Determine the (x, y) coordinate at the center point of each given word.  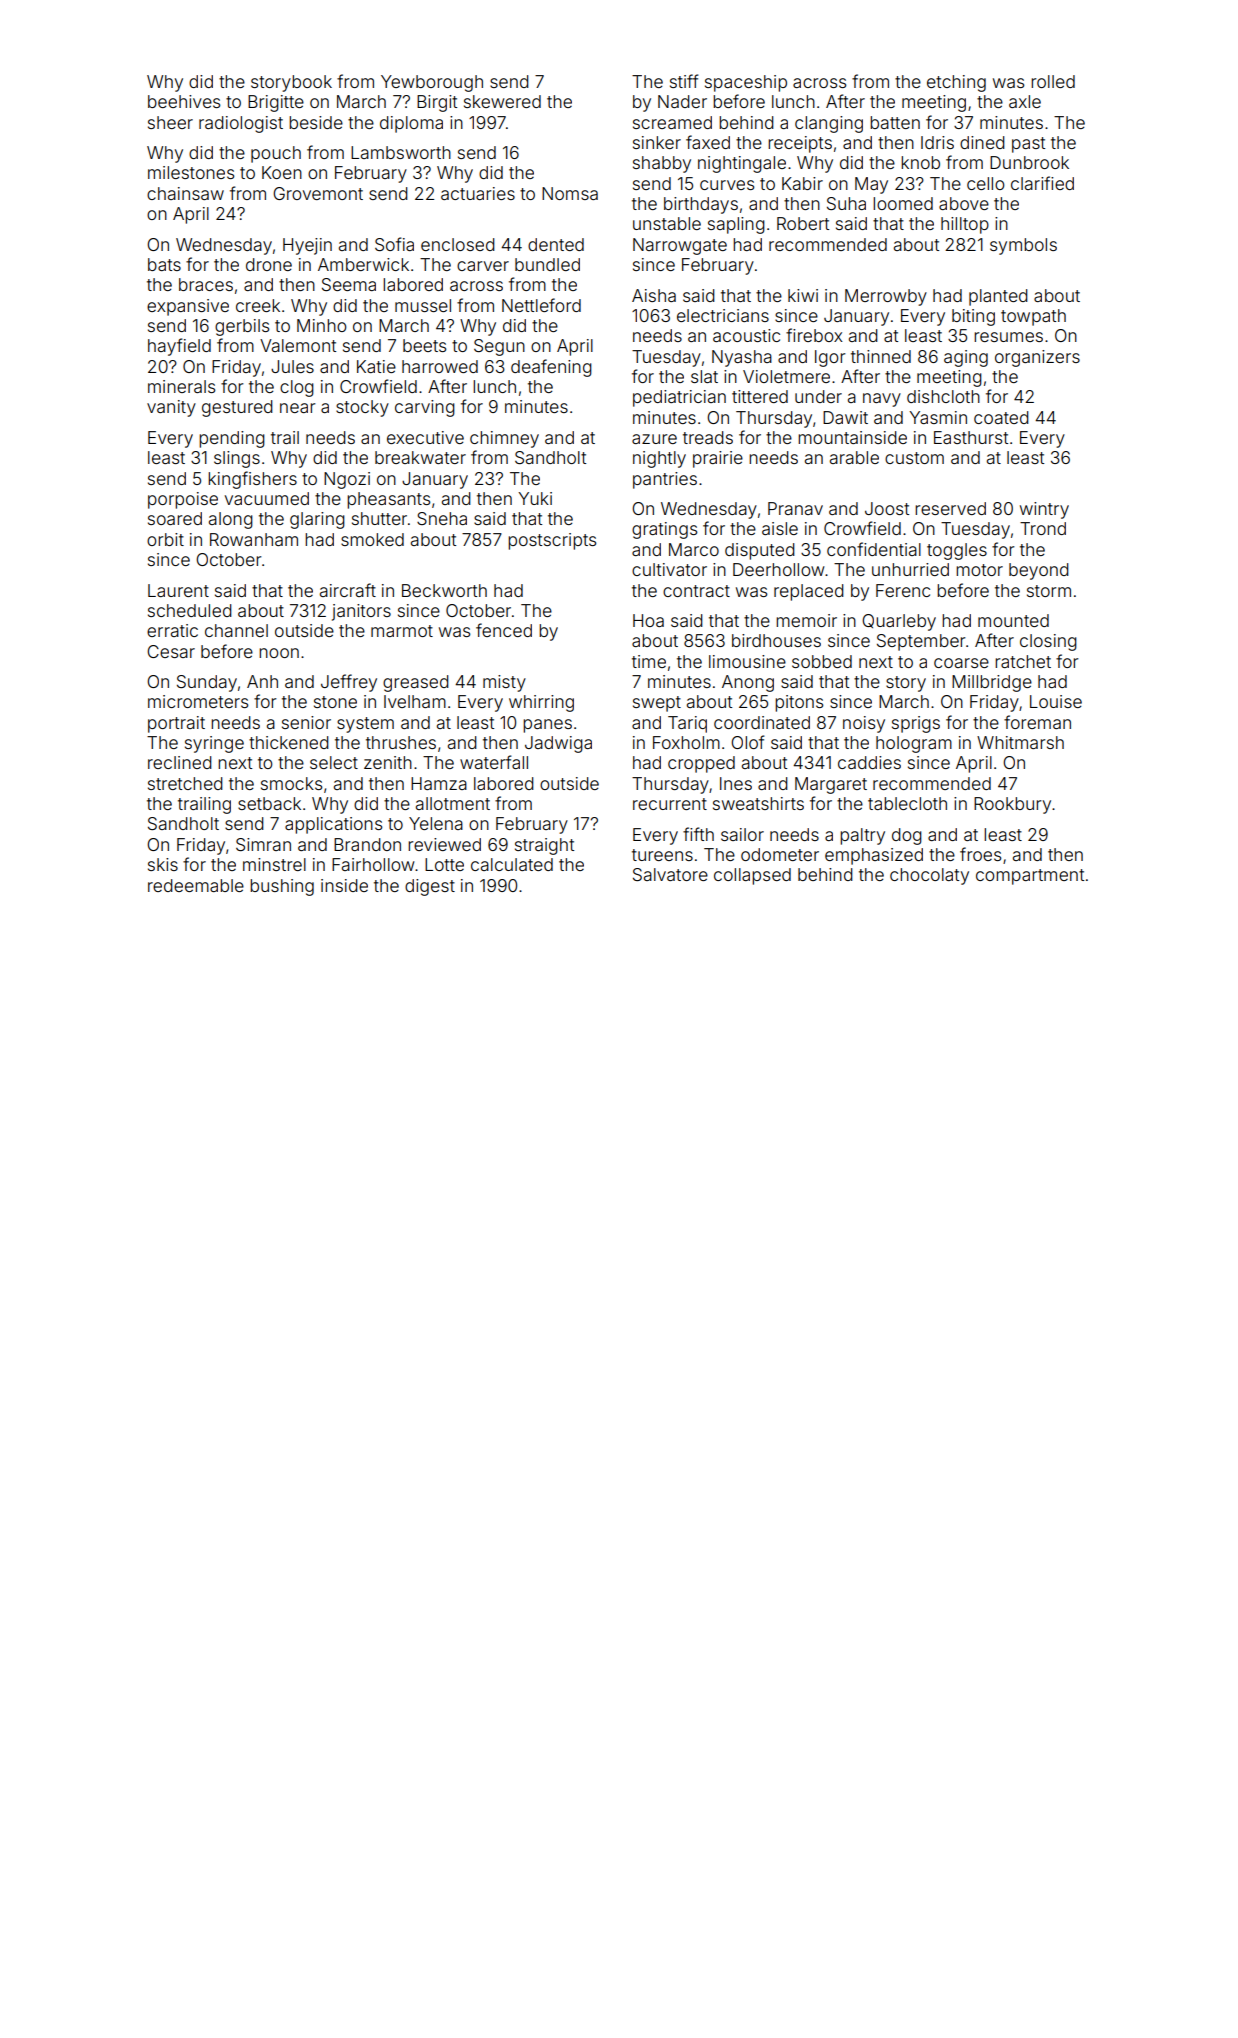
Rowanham (254, 539)
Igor (830, 358)
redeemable (196, 885)
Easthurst (971, 437)
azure (654, 439)
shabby (662, 164)
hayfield (179, 347)
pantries (665, 480)
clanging (829, 124)
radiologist (241, 124)
